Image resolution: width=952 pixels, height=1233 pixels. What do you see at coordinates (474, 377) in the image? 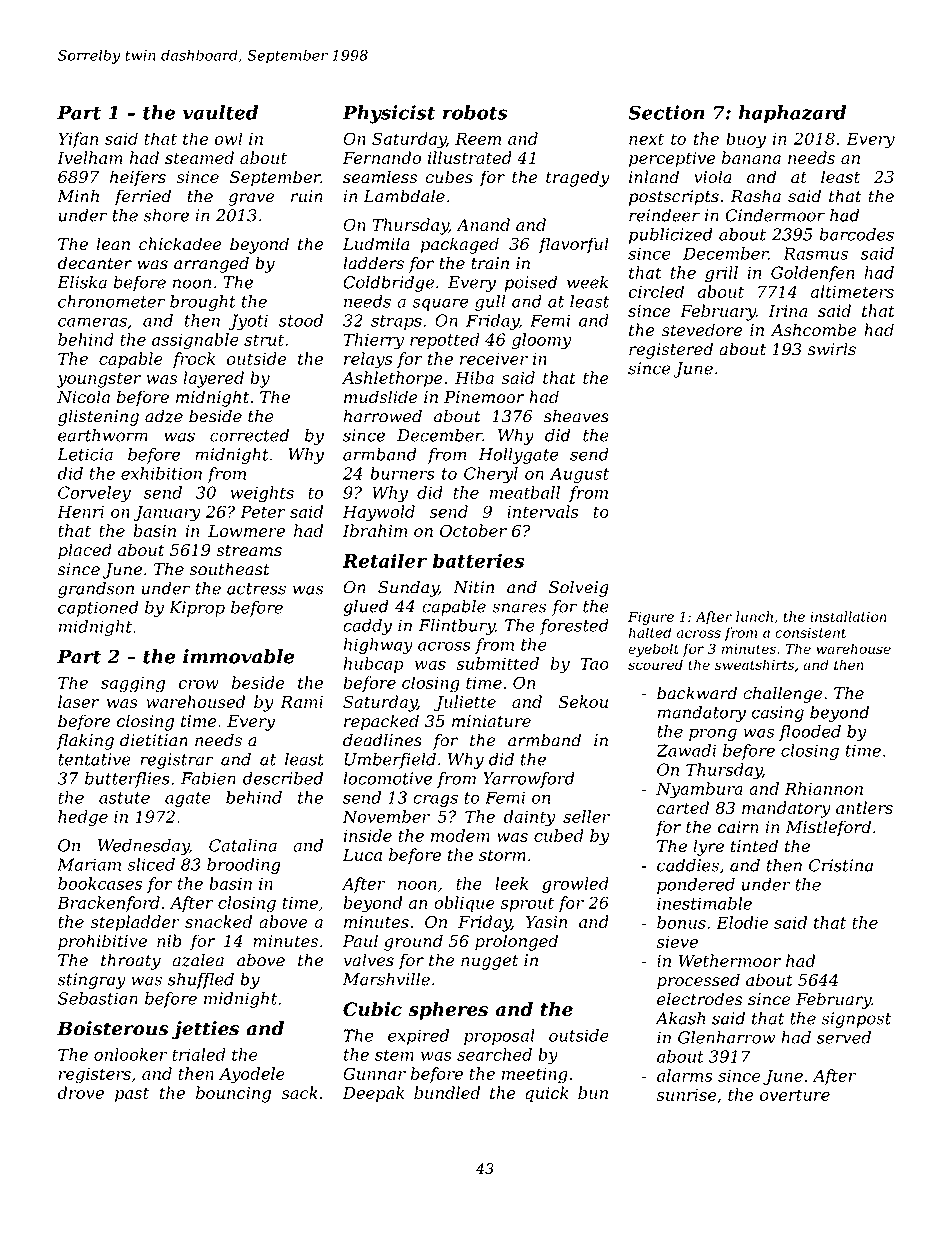
I see `Hiba` at bounding box center [474, 377].
